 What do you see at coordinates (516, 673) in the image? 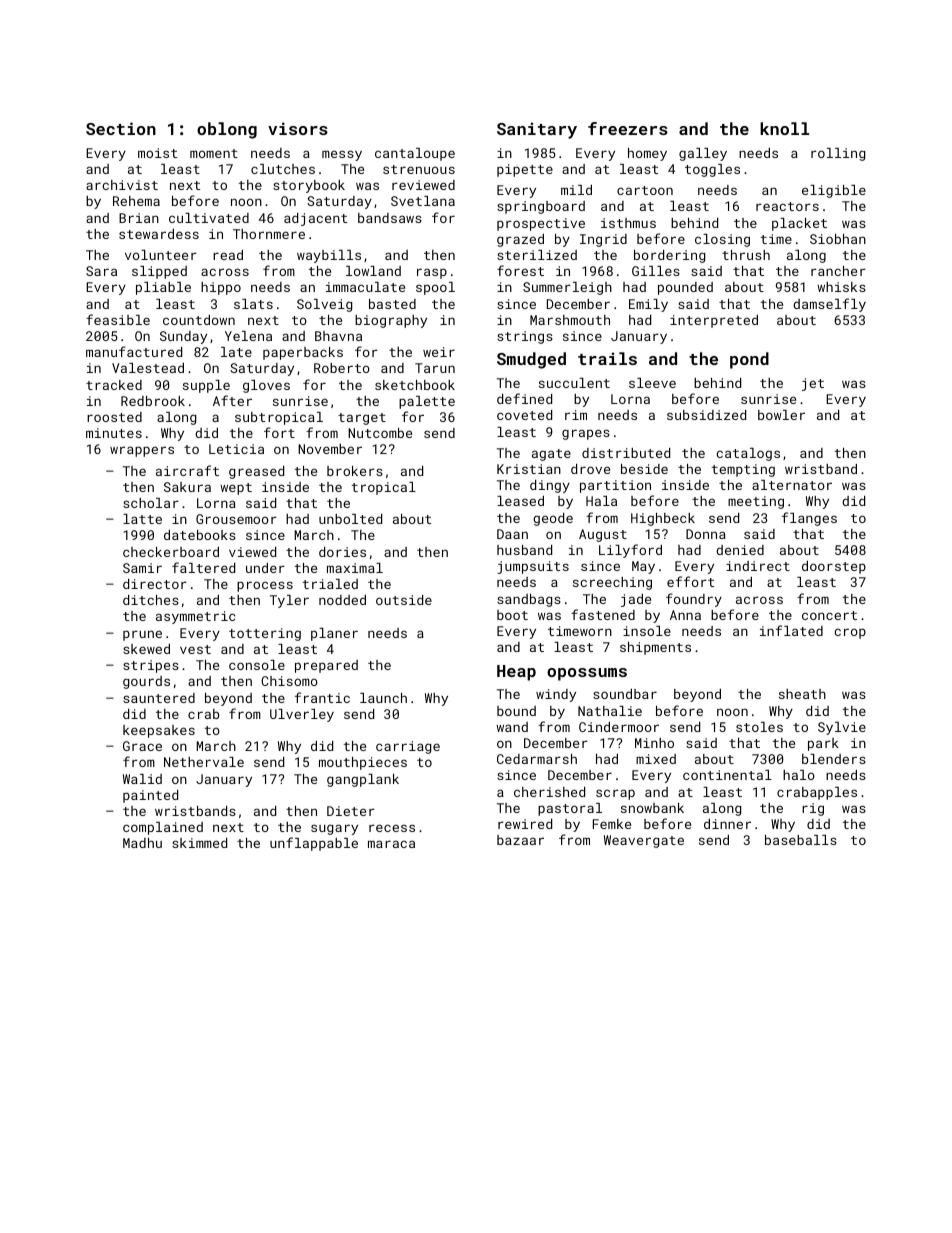
I see `Heap` at bounding box center [516, 673].
